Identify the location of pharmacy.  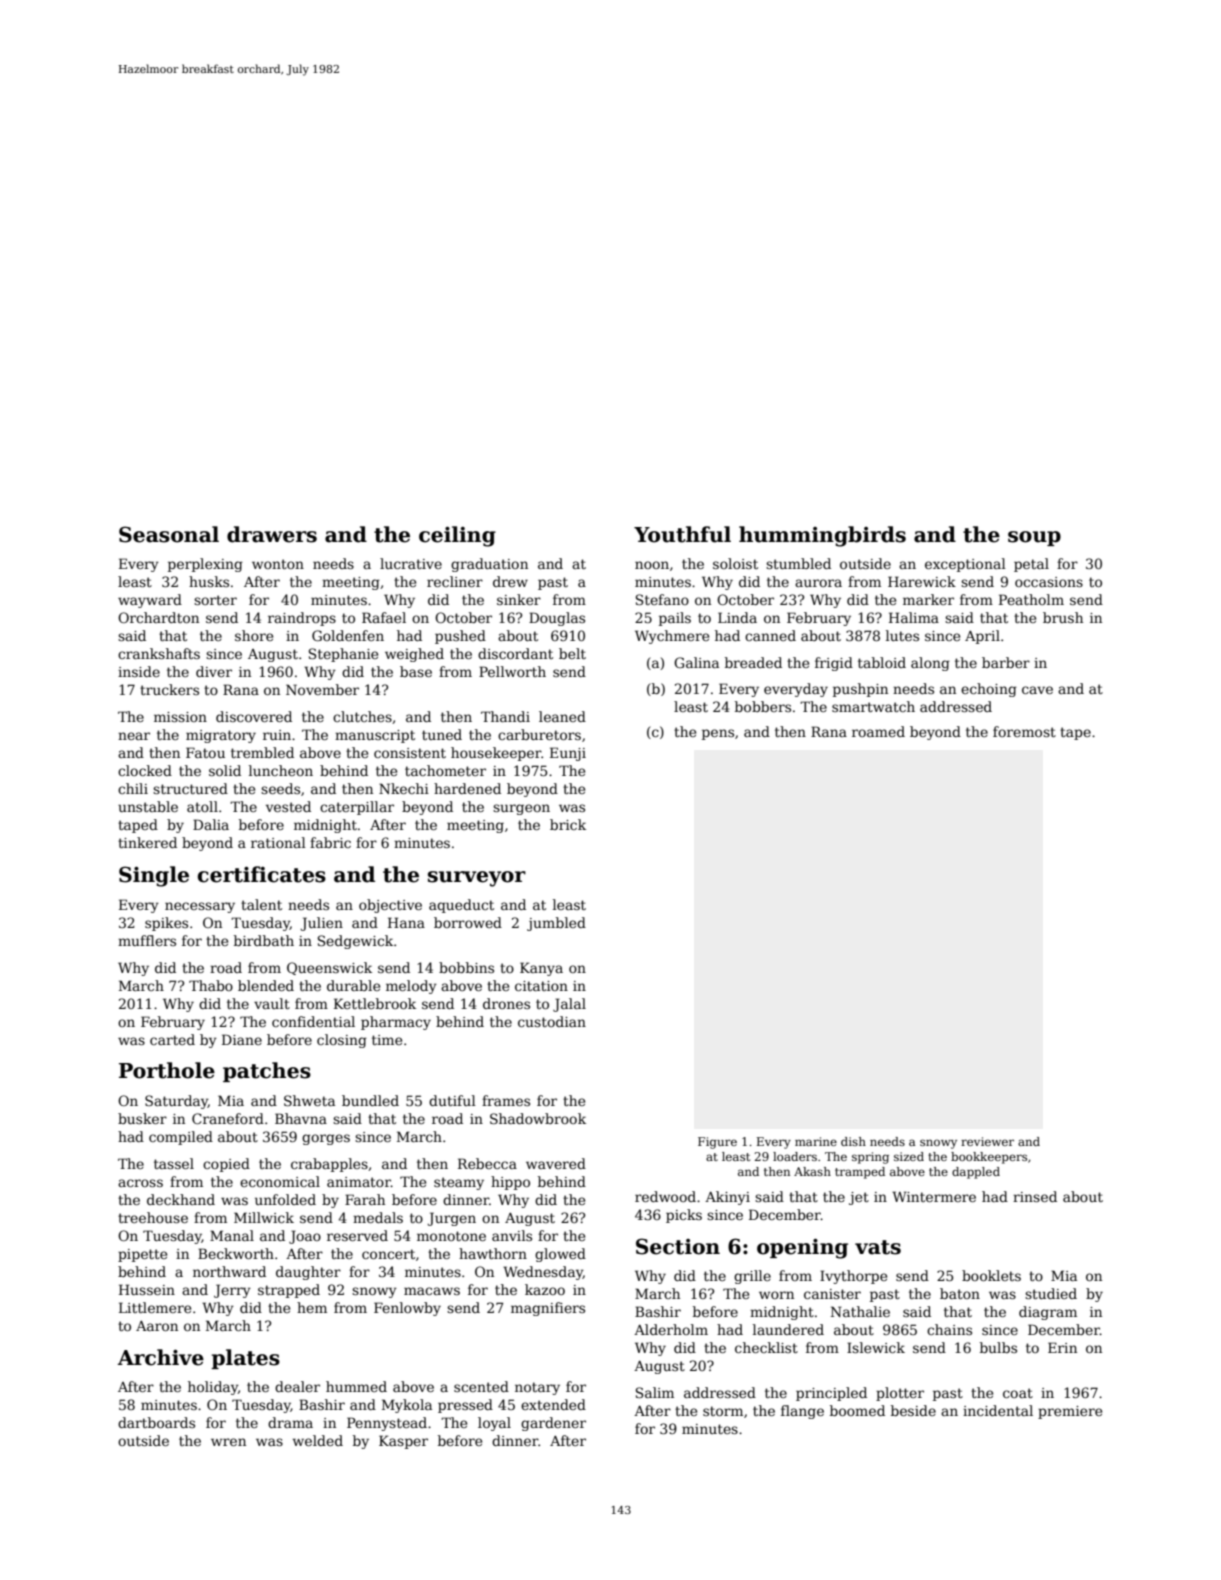
(396, 1023).
